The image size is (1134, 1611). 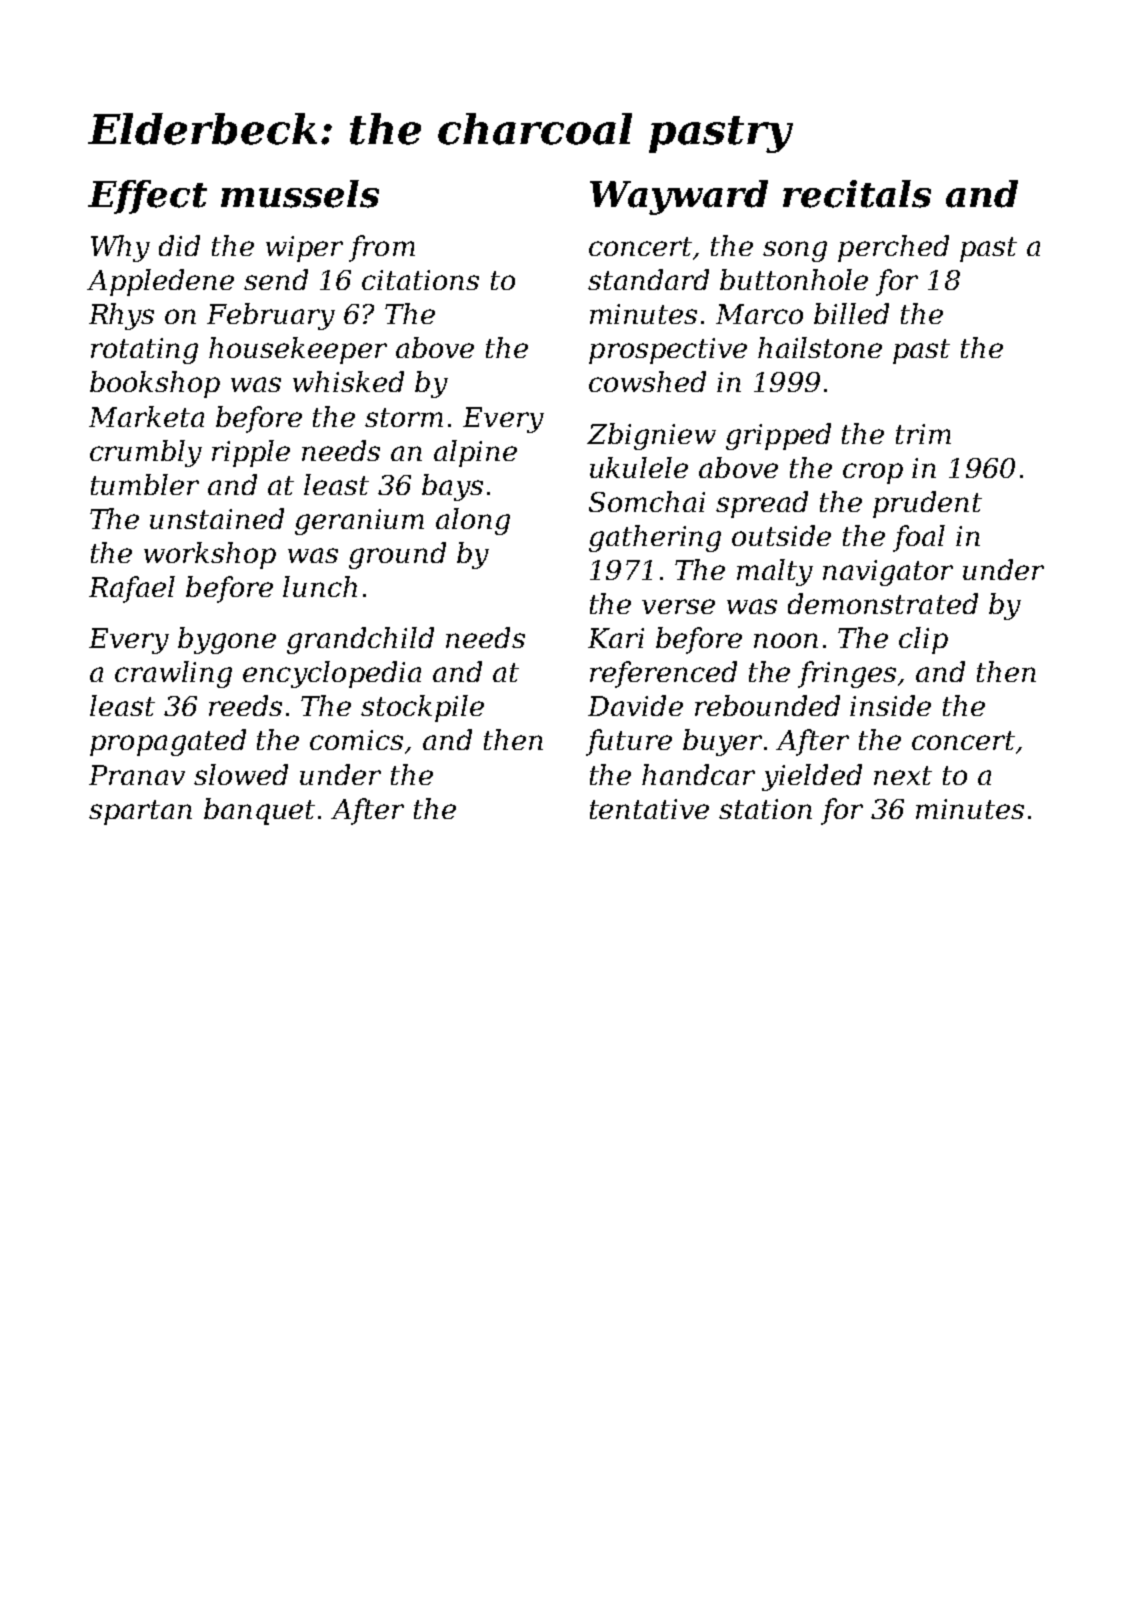 I want to click on mussels, so click(x=300, y=194).
